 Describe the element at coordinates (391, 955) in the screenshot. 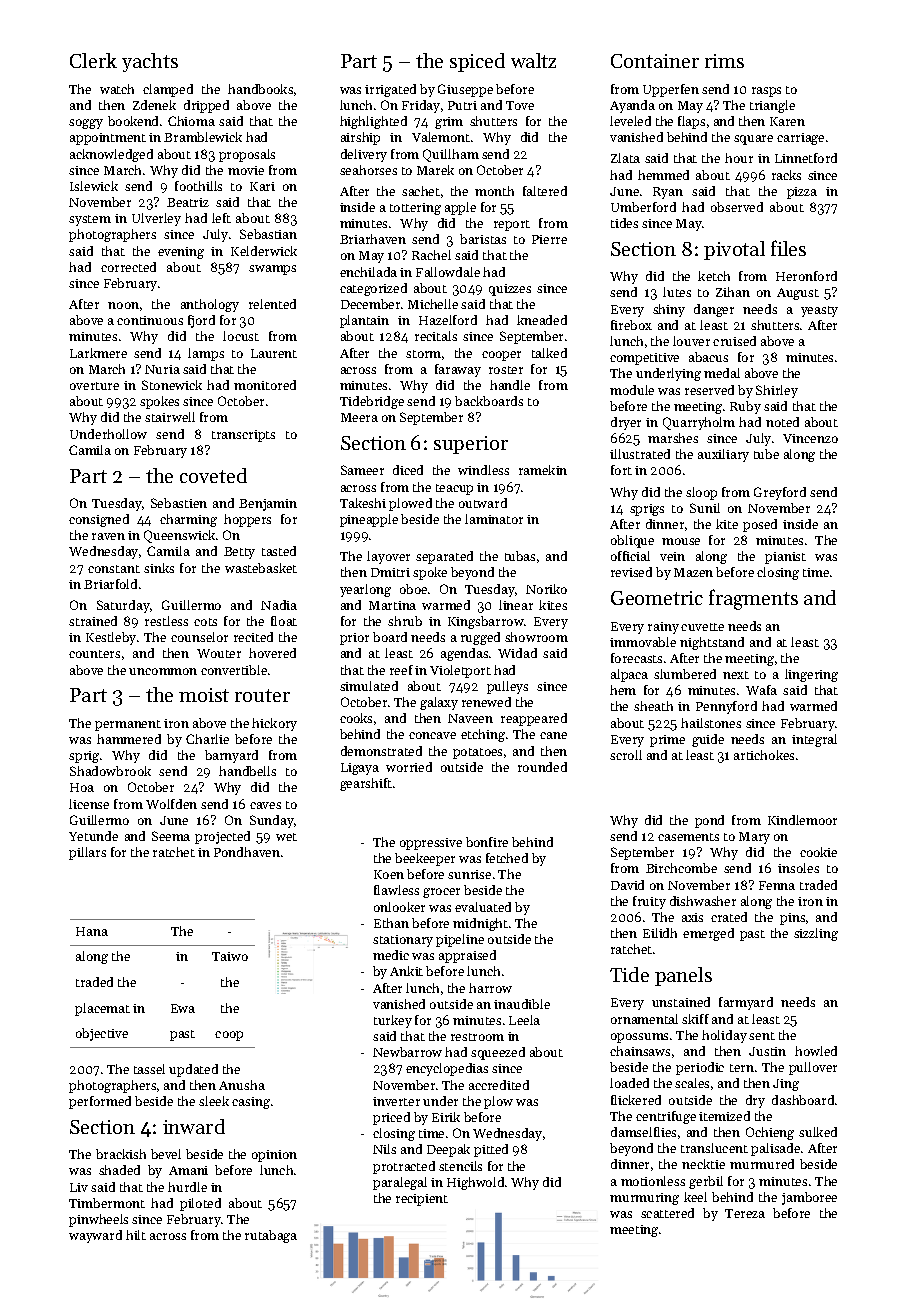

I see `medic` at that location.
